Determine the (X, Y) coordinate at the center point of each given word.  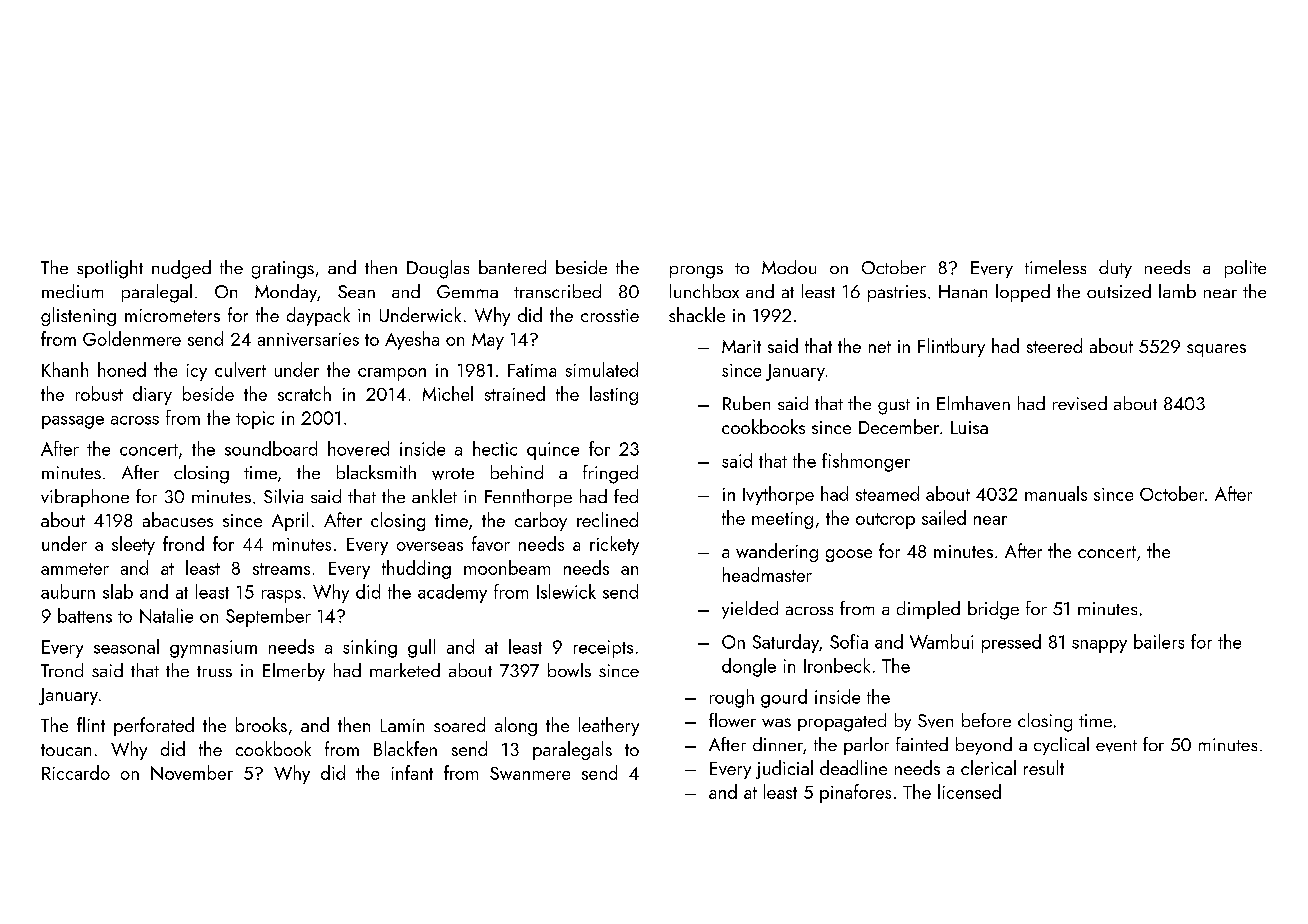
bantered (512, 267)
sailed (944, 517)
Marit (741, 346)
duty (1115, 269)
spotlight (110, 269)
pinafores (855, 793)
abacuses (178, 519)
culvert (240, 369)
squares (1216, 350)
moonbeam (507, 567)
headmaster (767, 574)
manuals (1056, 493)
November (192, 772)
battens (85, 615)
